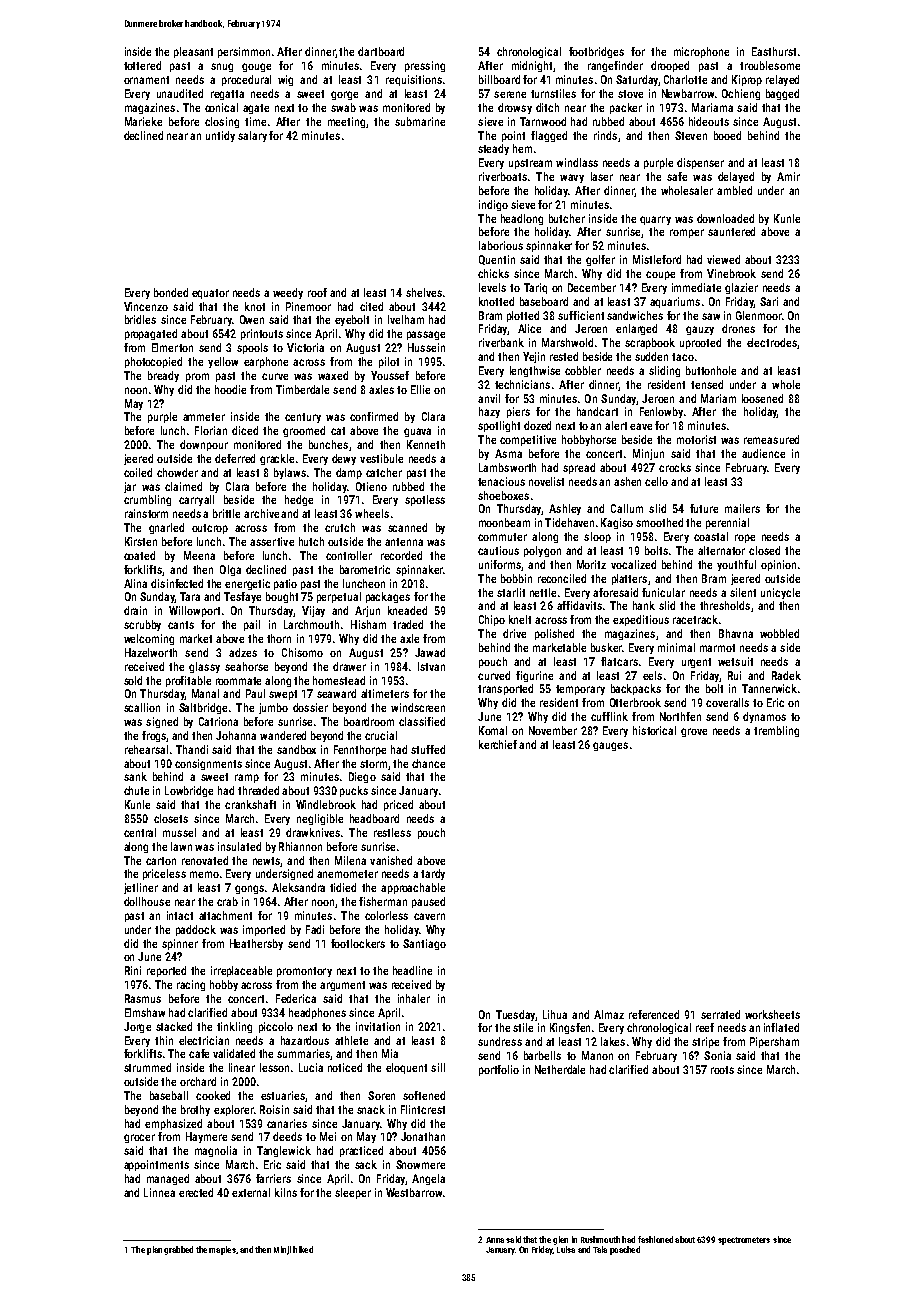 The image size is (924, 1308). Describe the element at coordinates (744, 1241) in the screenshot. I see `spectrometers` at that location.
